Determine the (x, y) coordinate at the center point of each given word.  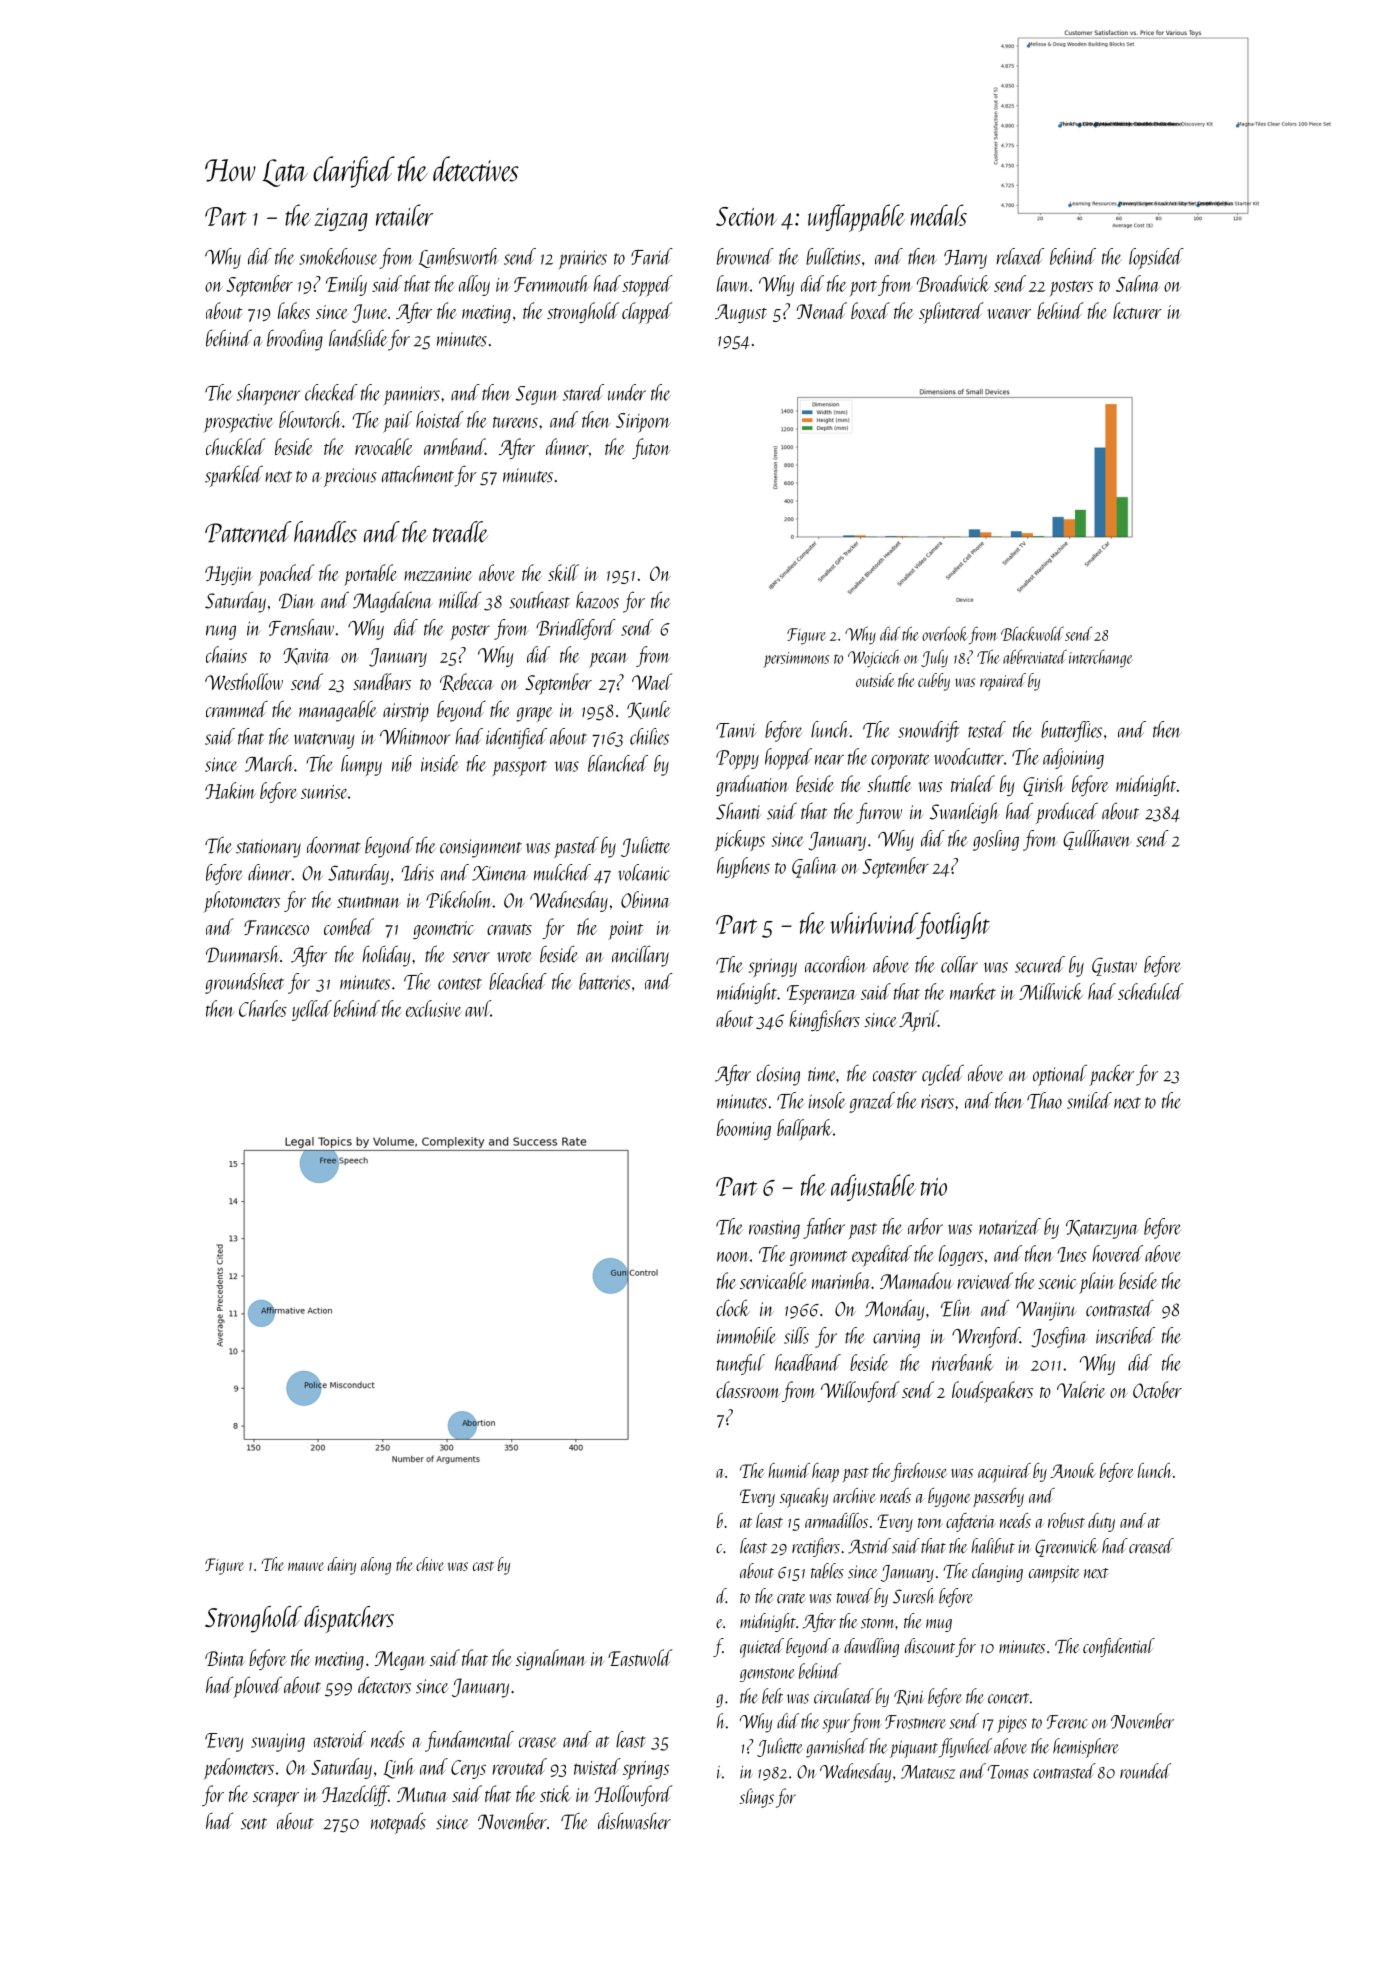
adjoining (1073, 758)
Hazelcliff (355, 1795)
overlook (945, 633)
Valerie (1081, 1389)
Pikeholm (459, 899)
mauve (306, 1566)
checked (331, 392)
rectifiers (816, 1547)
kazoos (597, 600)
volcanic (644, 872)
